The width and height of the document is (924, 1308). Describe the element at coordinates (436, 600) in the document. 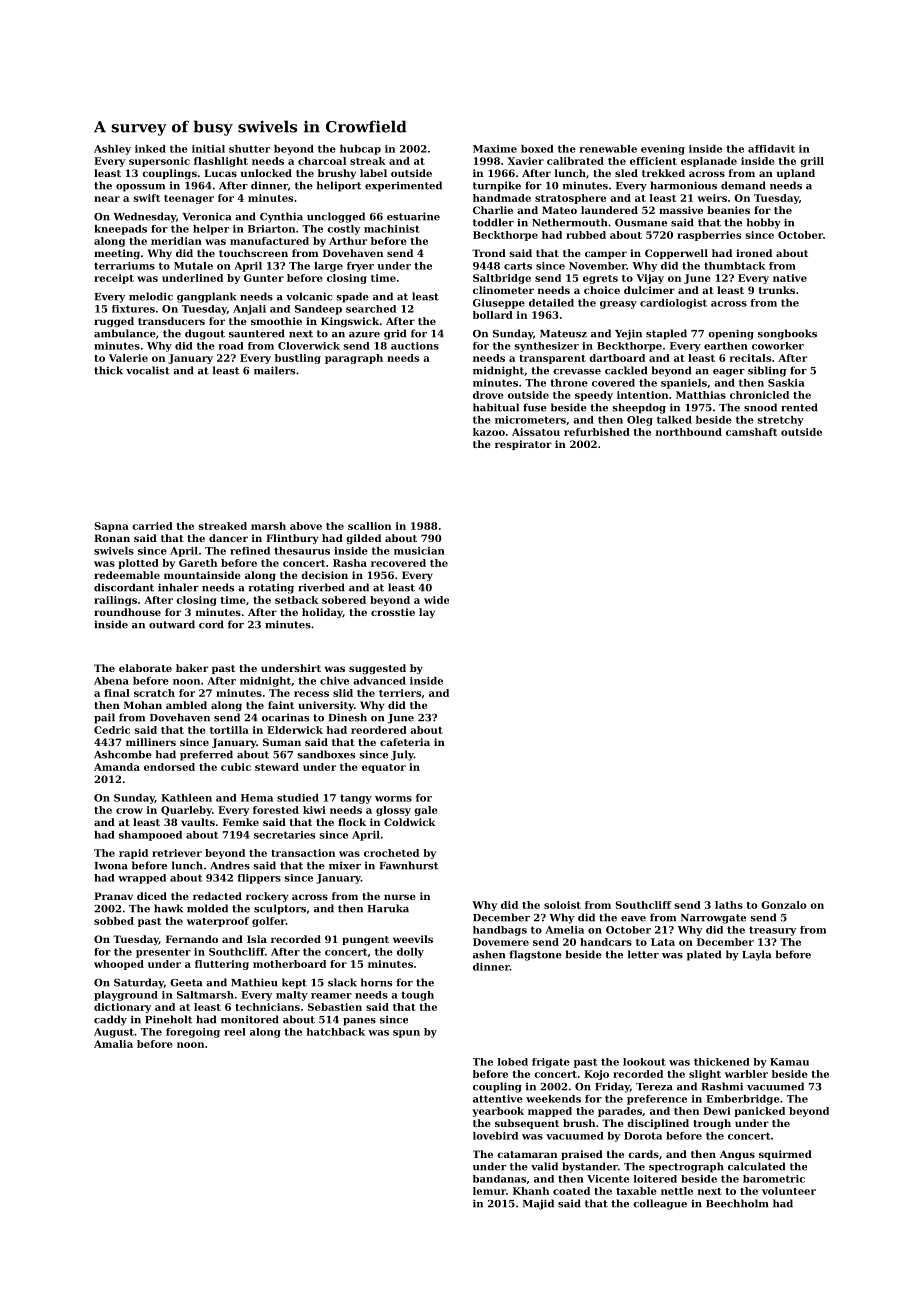

I see `wide` at that location.
